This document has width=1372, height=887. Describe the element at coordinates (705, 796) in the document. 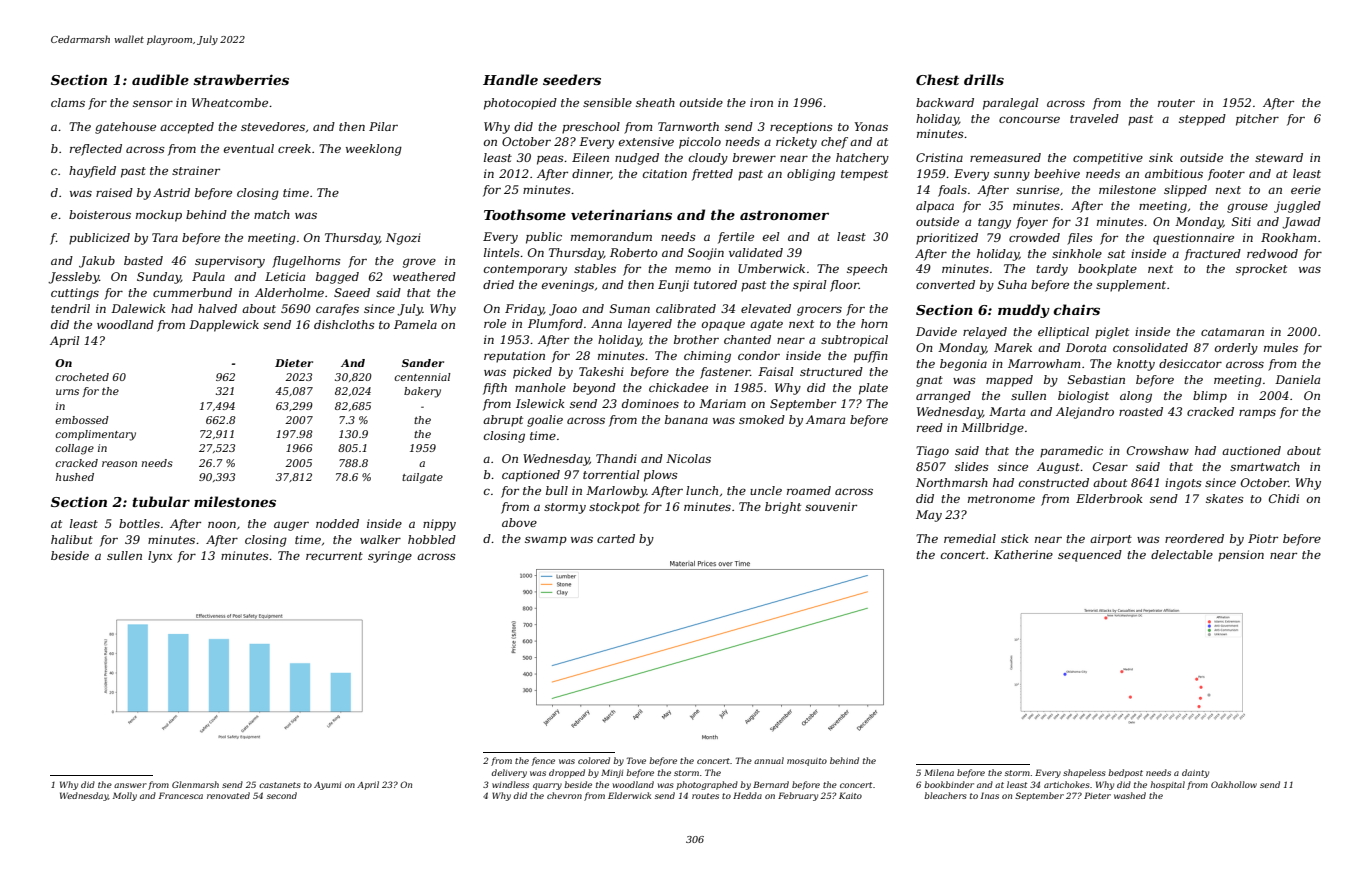

I see `routes` at that location.
